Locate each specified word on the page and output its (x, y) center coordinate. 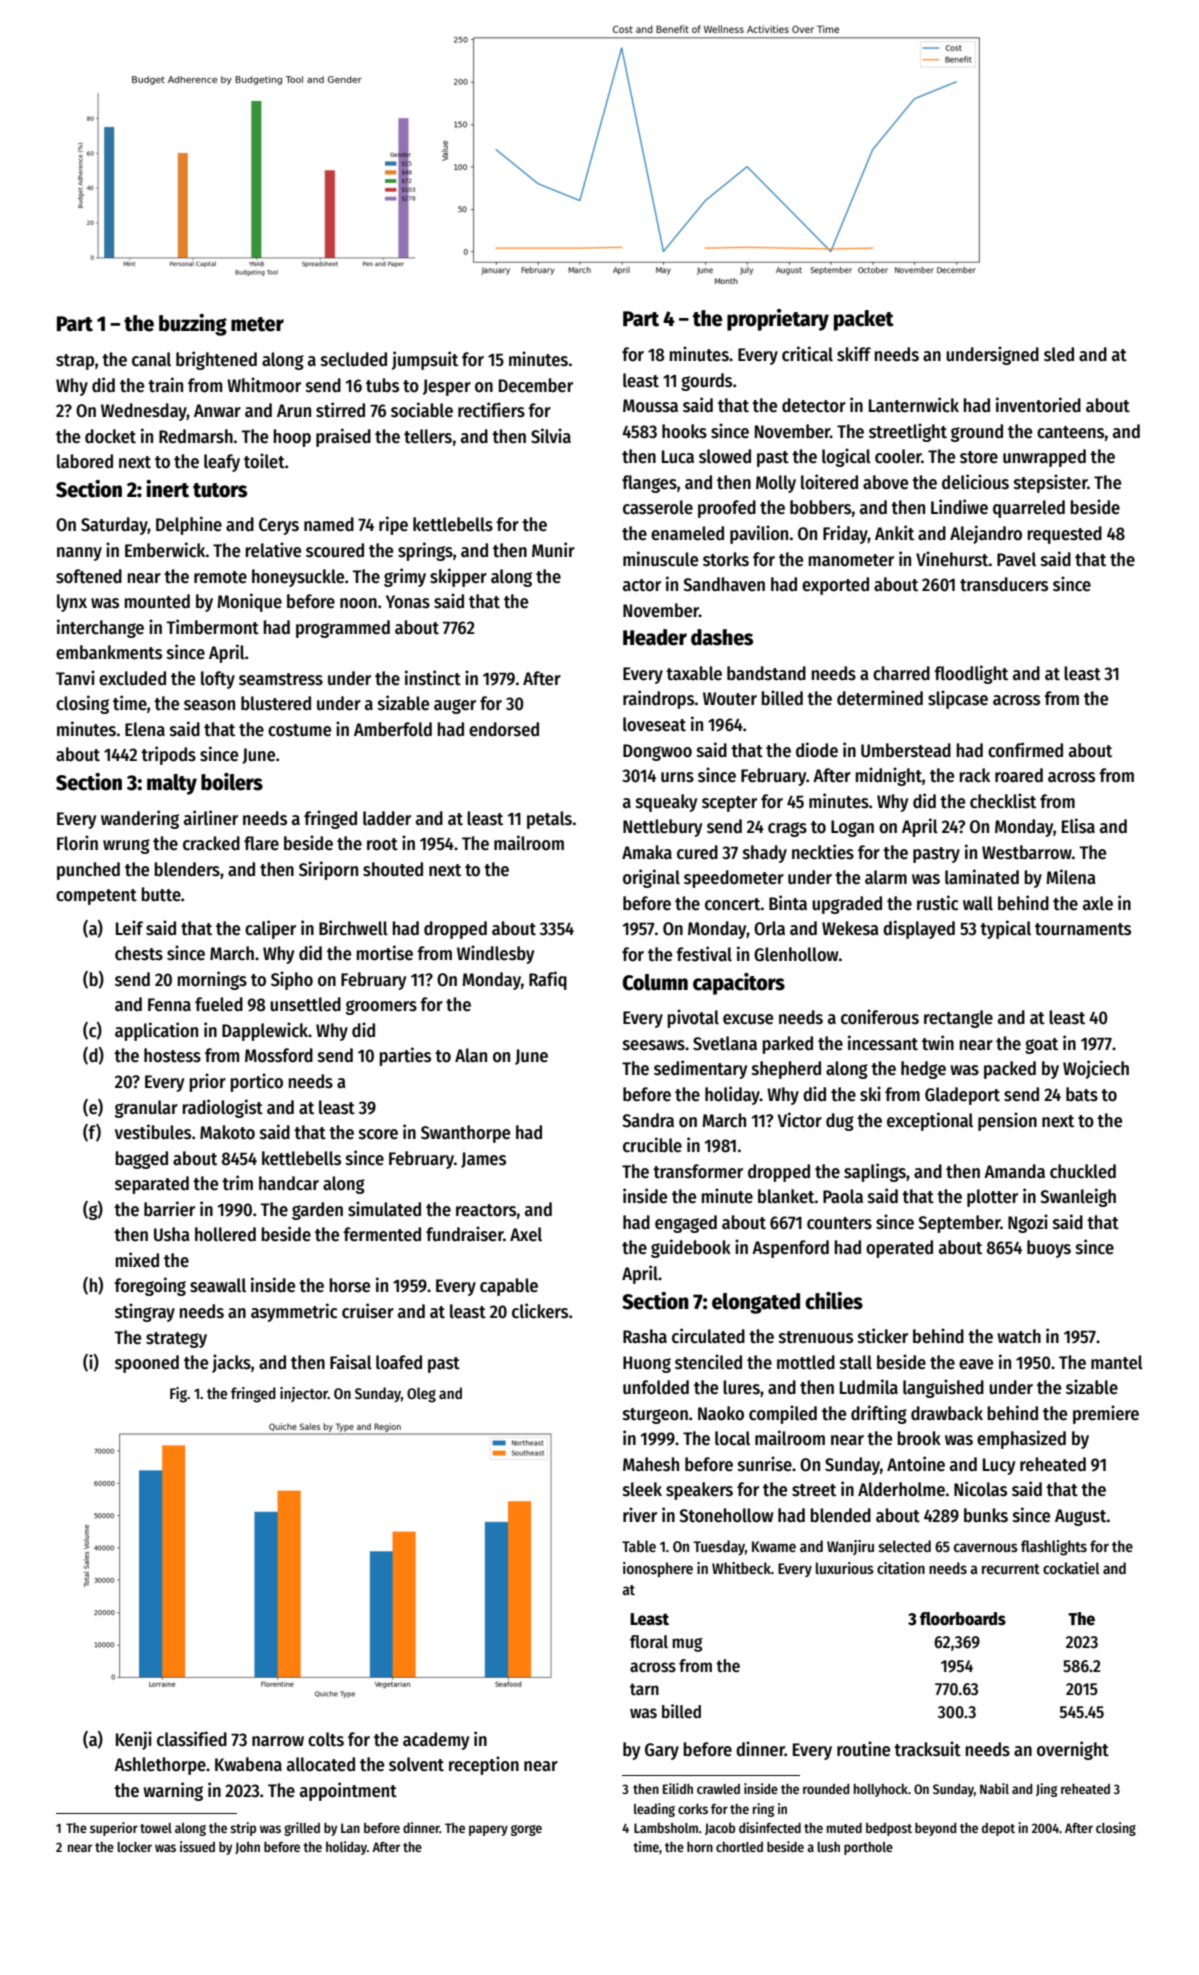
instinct (433, 678)
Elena (145, 729)
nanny (79, 554)
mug (687, 1645)
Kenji (134, 1740)
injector (304, 1394)
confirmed (1025, 750)
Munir (553, 549)
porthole (868, 1848)
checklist (1003, 801)
